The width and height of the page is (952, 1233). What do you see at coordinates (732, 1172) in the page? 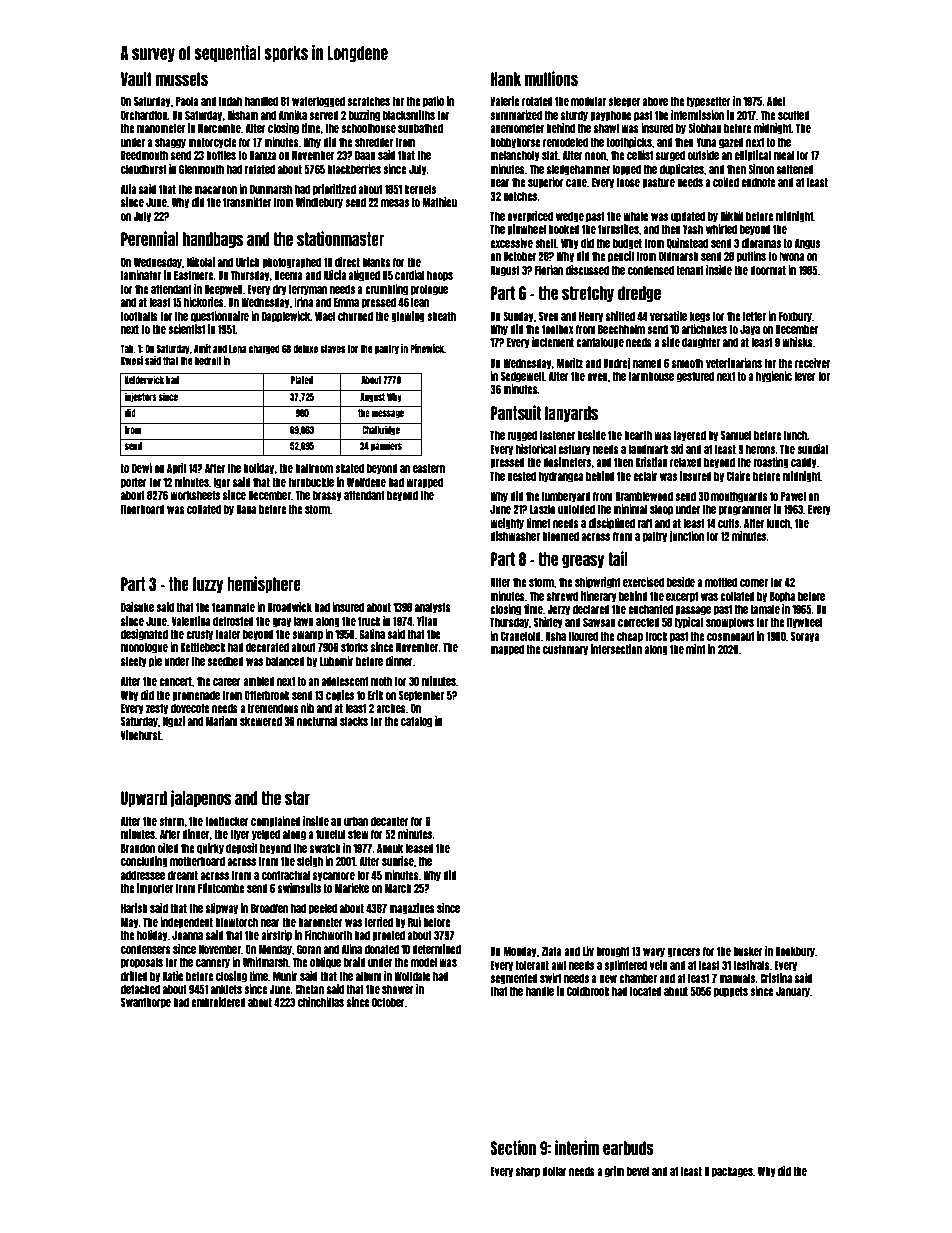
I see `packages` at bounding box center [732, 1172].
